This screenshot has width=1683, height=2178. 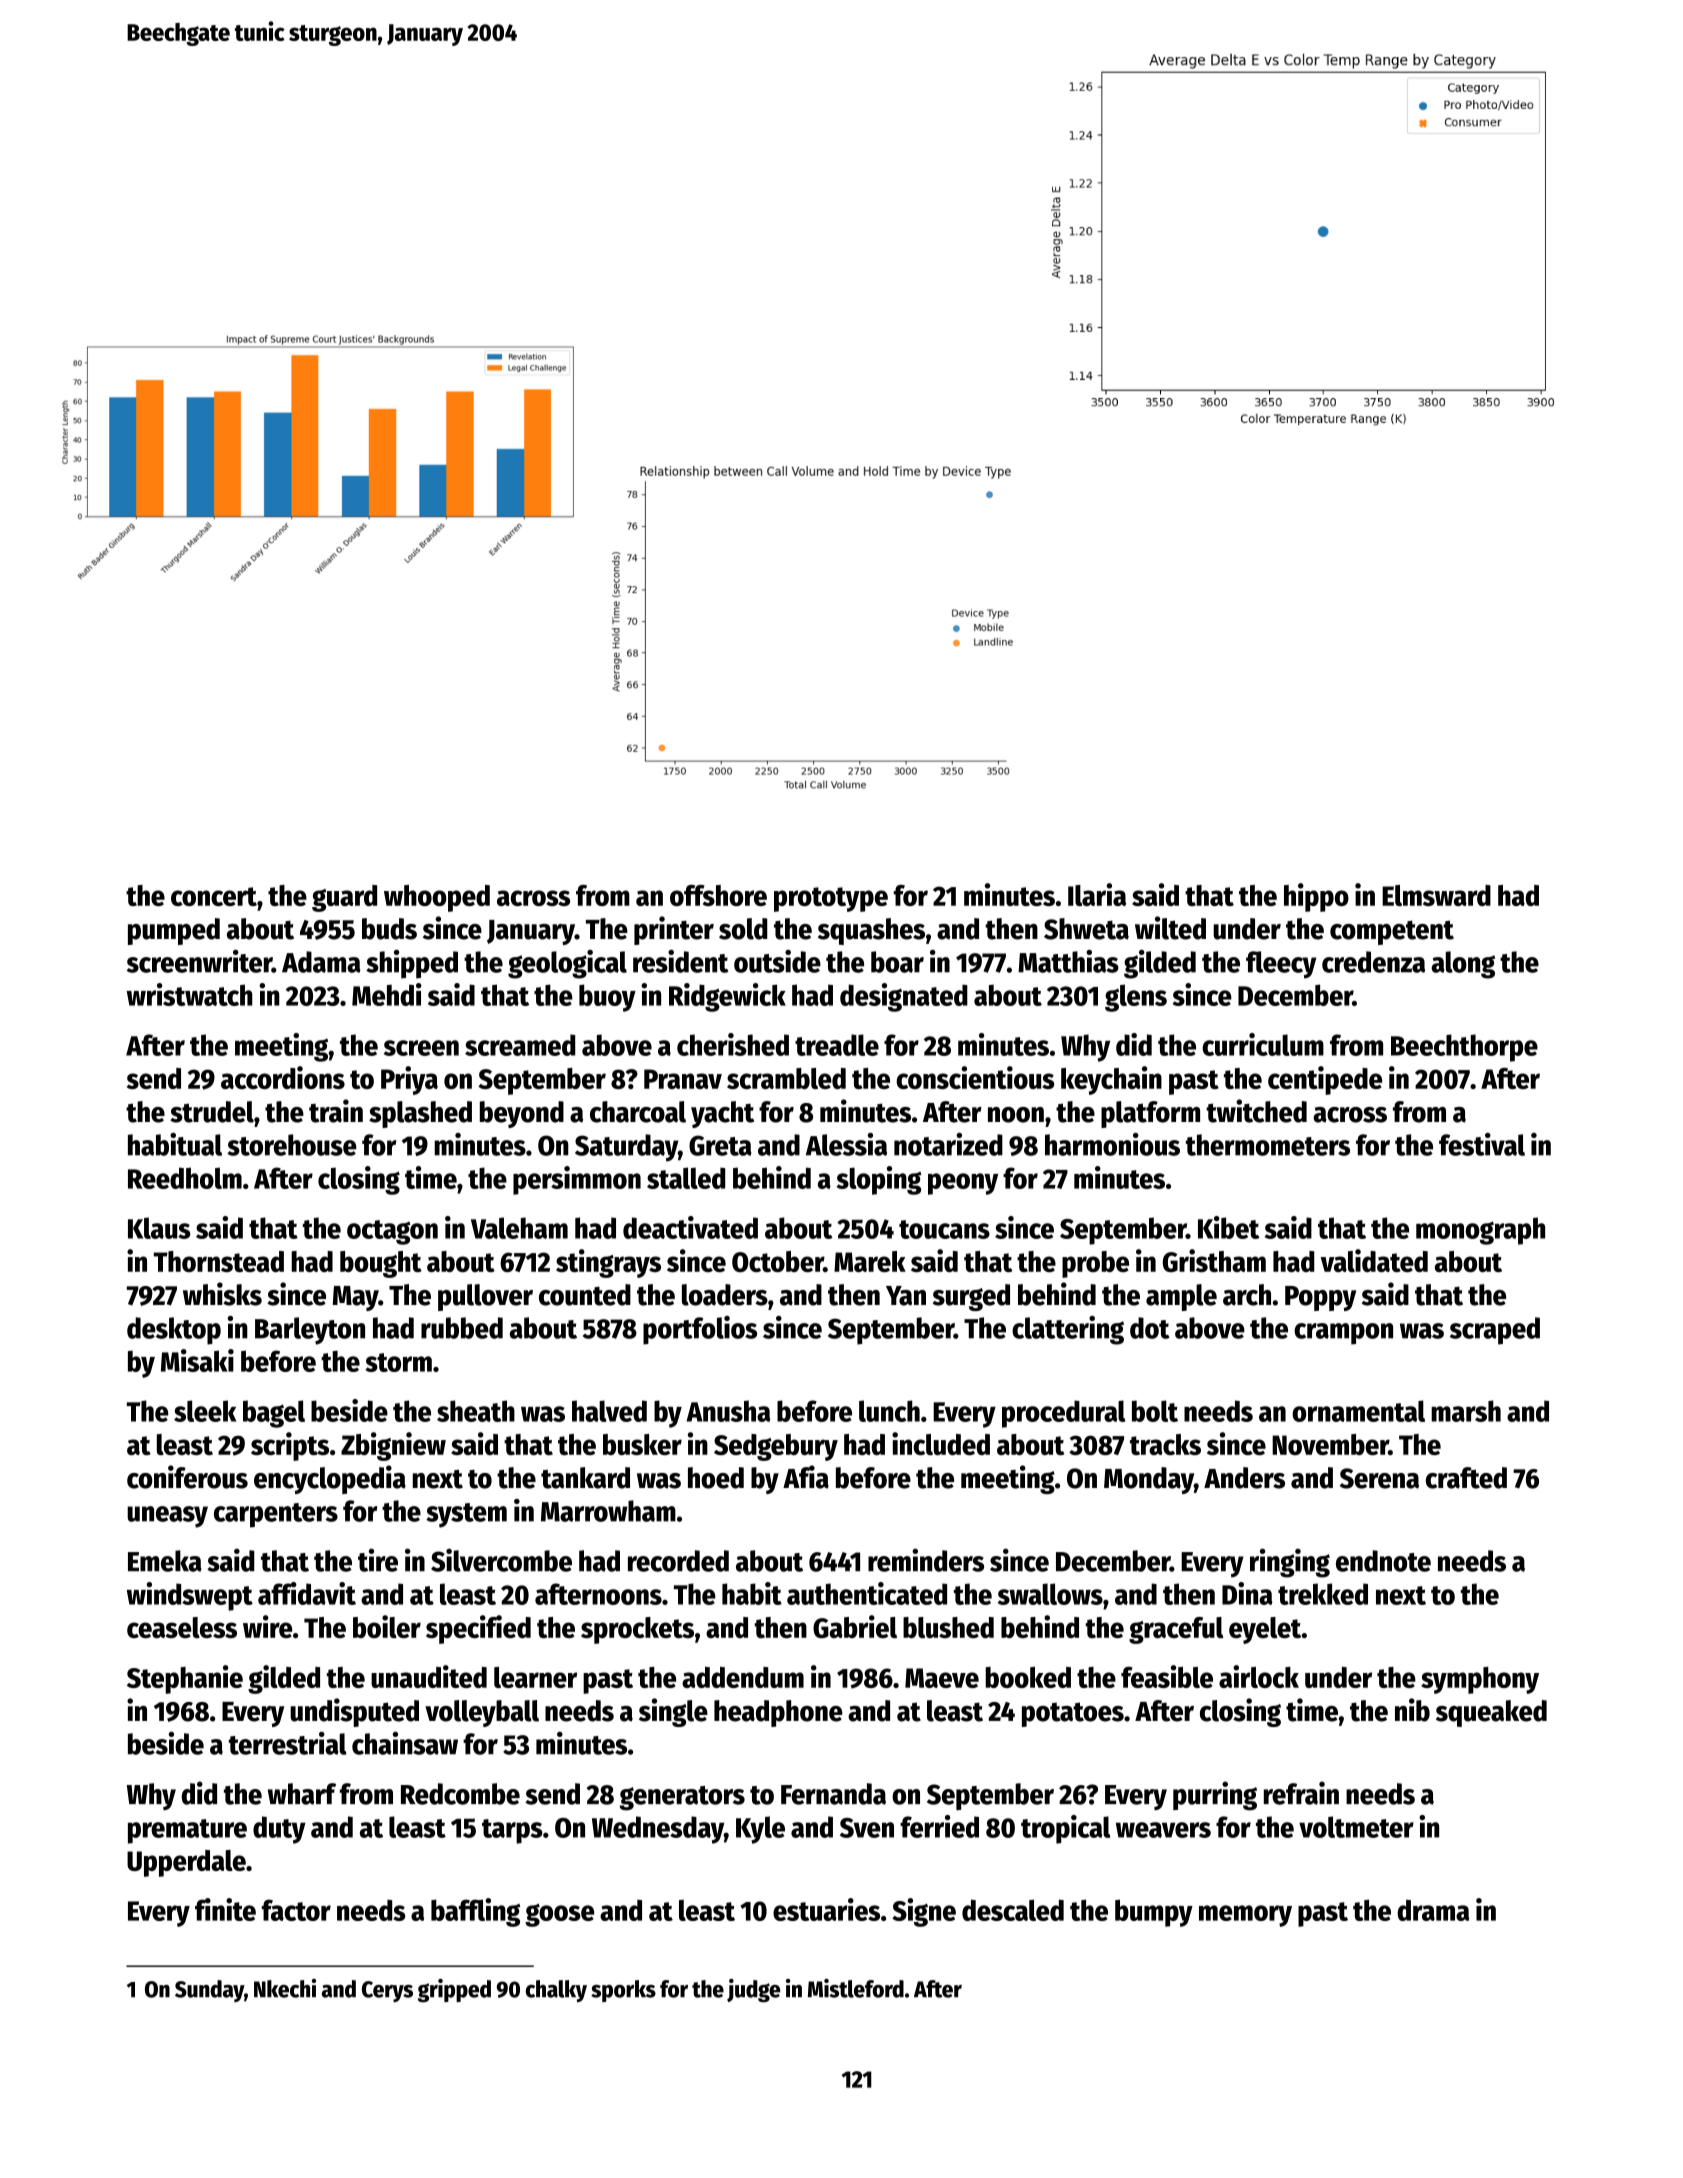 I want to click on competent, so click(x=1392, y=932).
